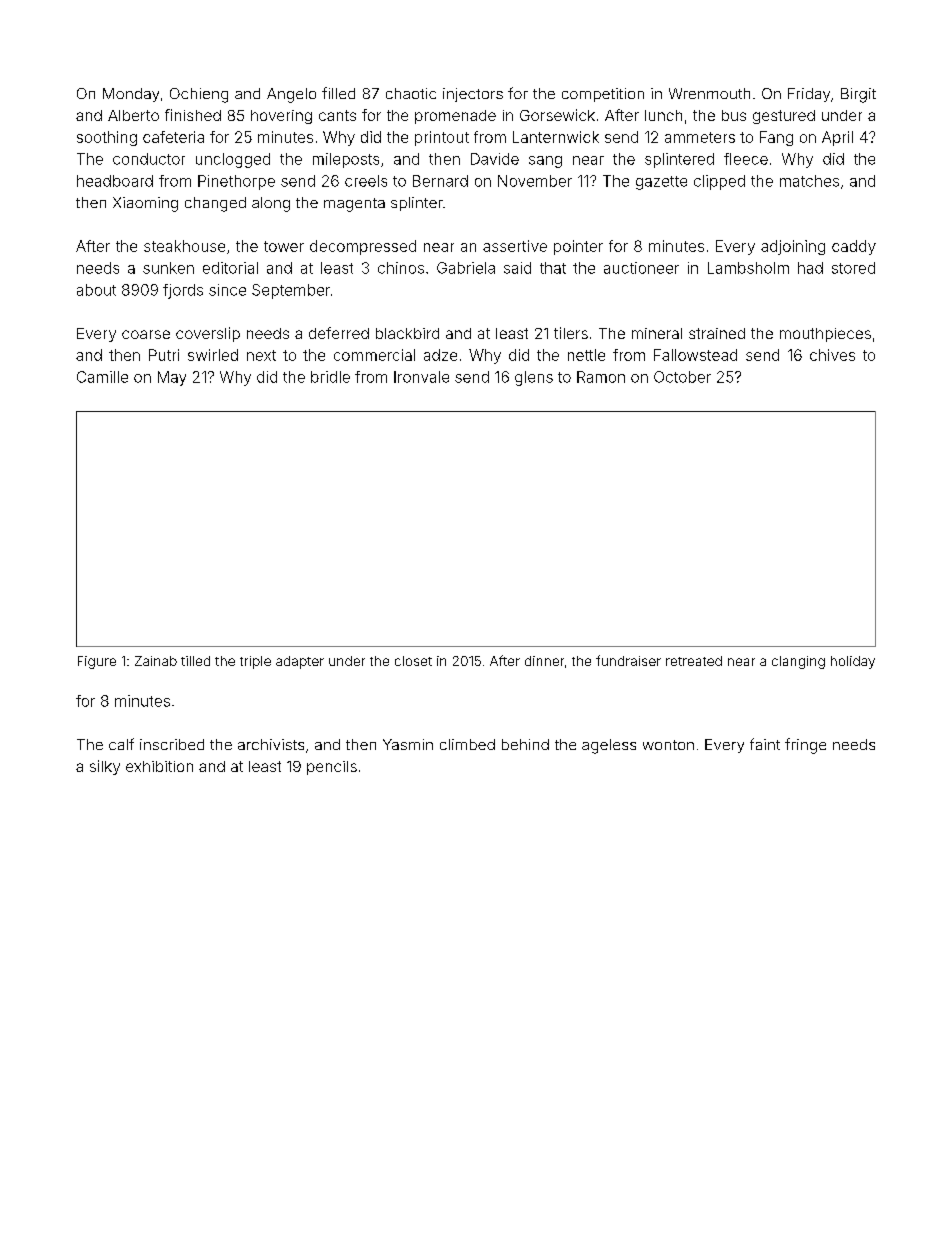  I want to click on faint, so click(765, 744).
